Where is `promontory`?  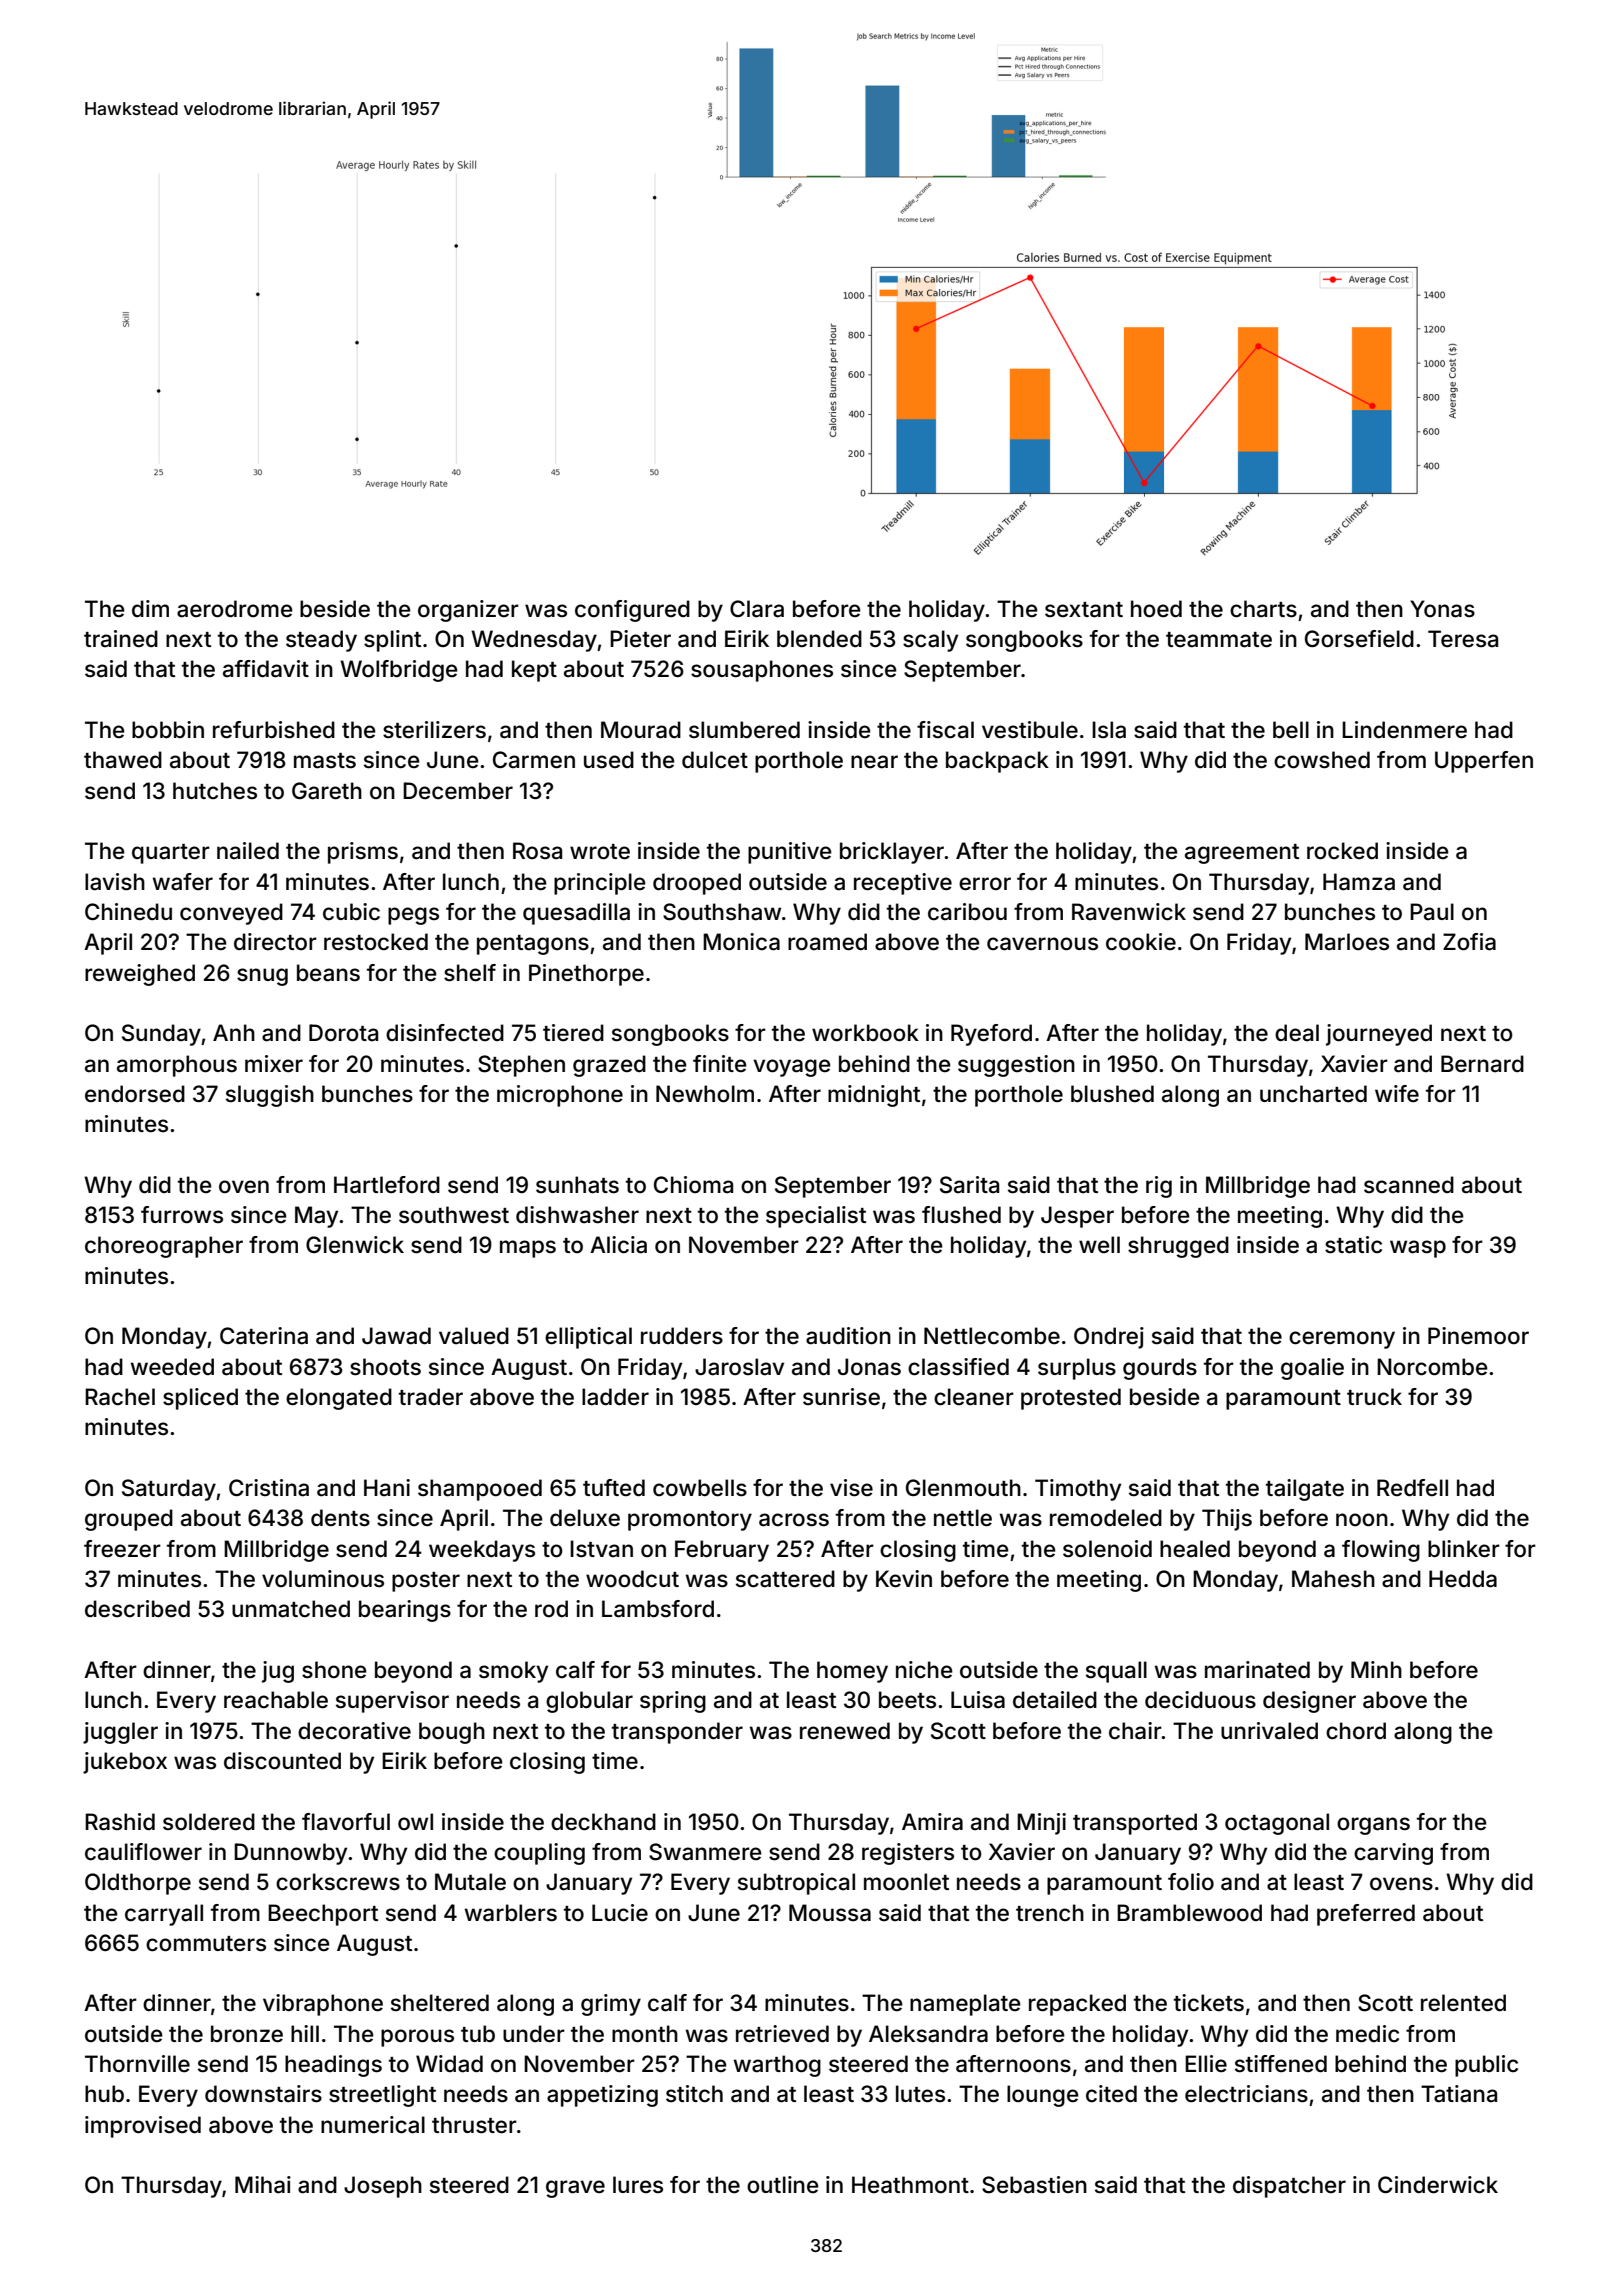 promontory is located at coordinates (690, 1521).
